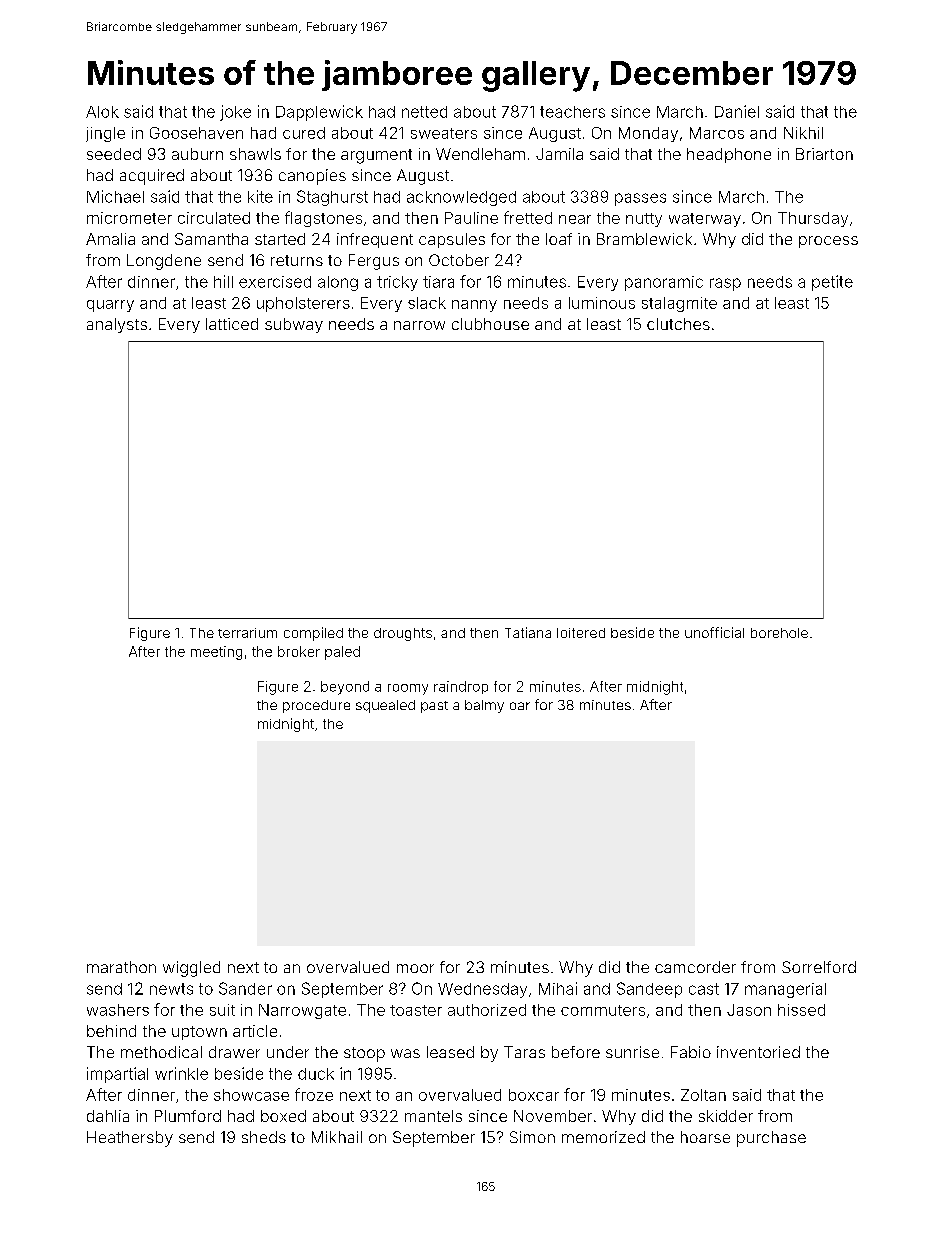 Image resolution: width=952 pixels, height=1233 pixels. Describe the element at coordinates (484, 706) in the screenshot. I see `balmy` at that location.
